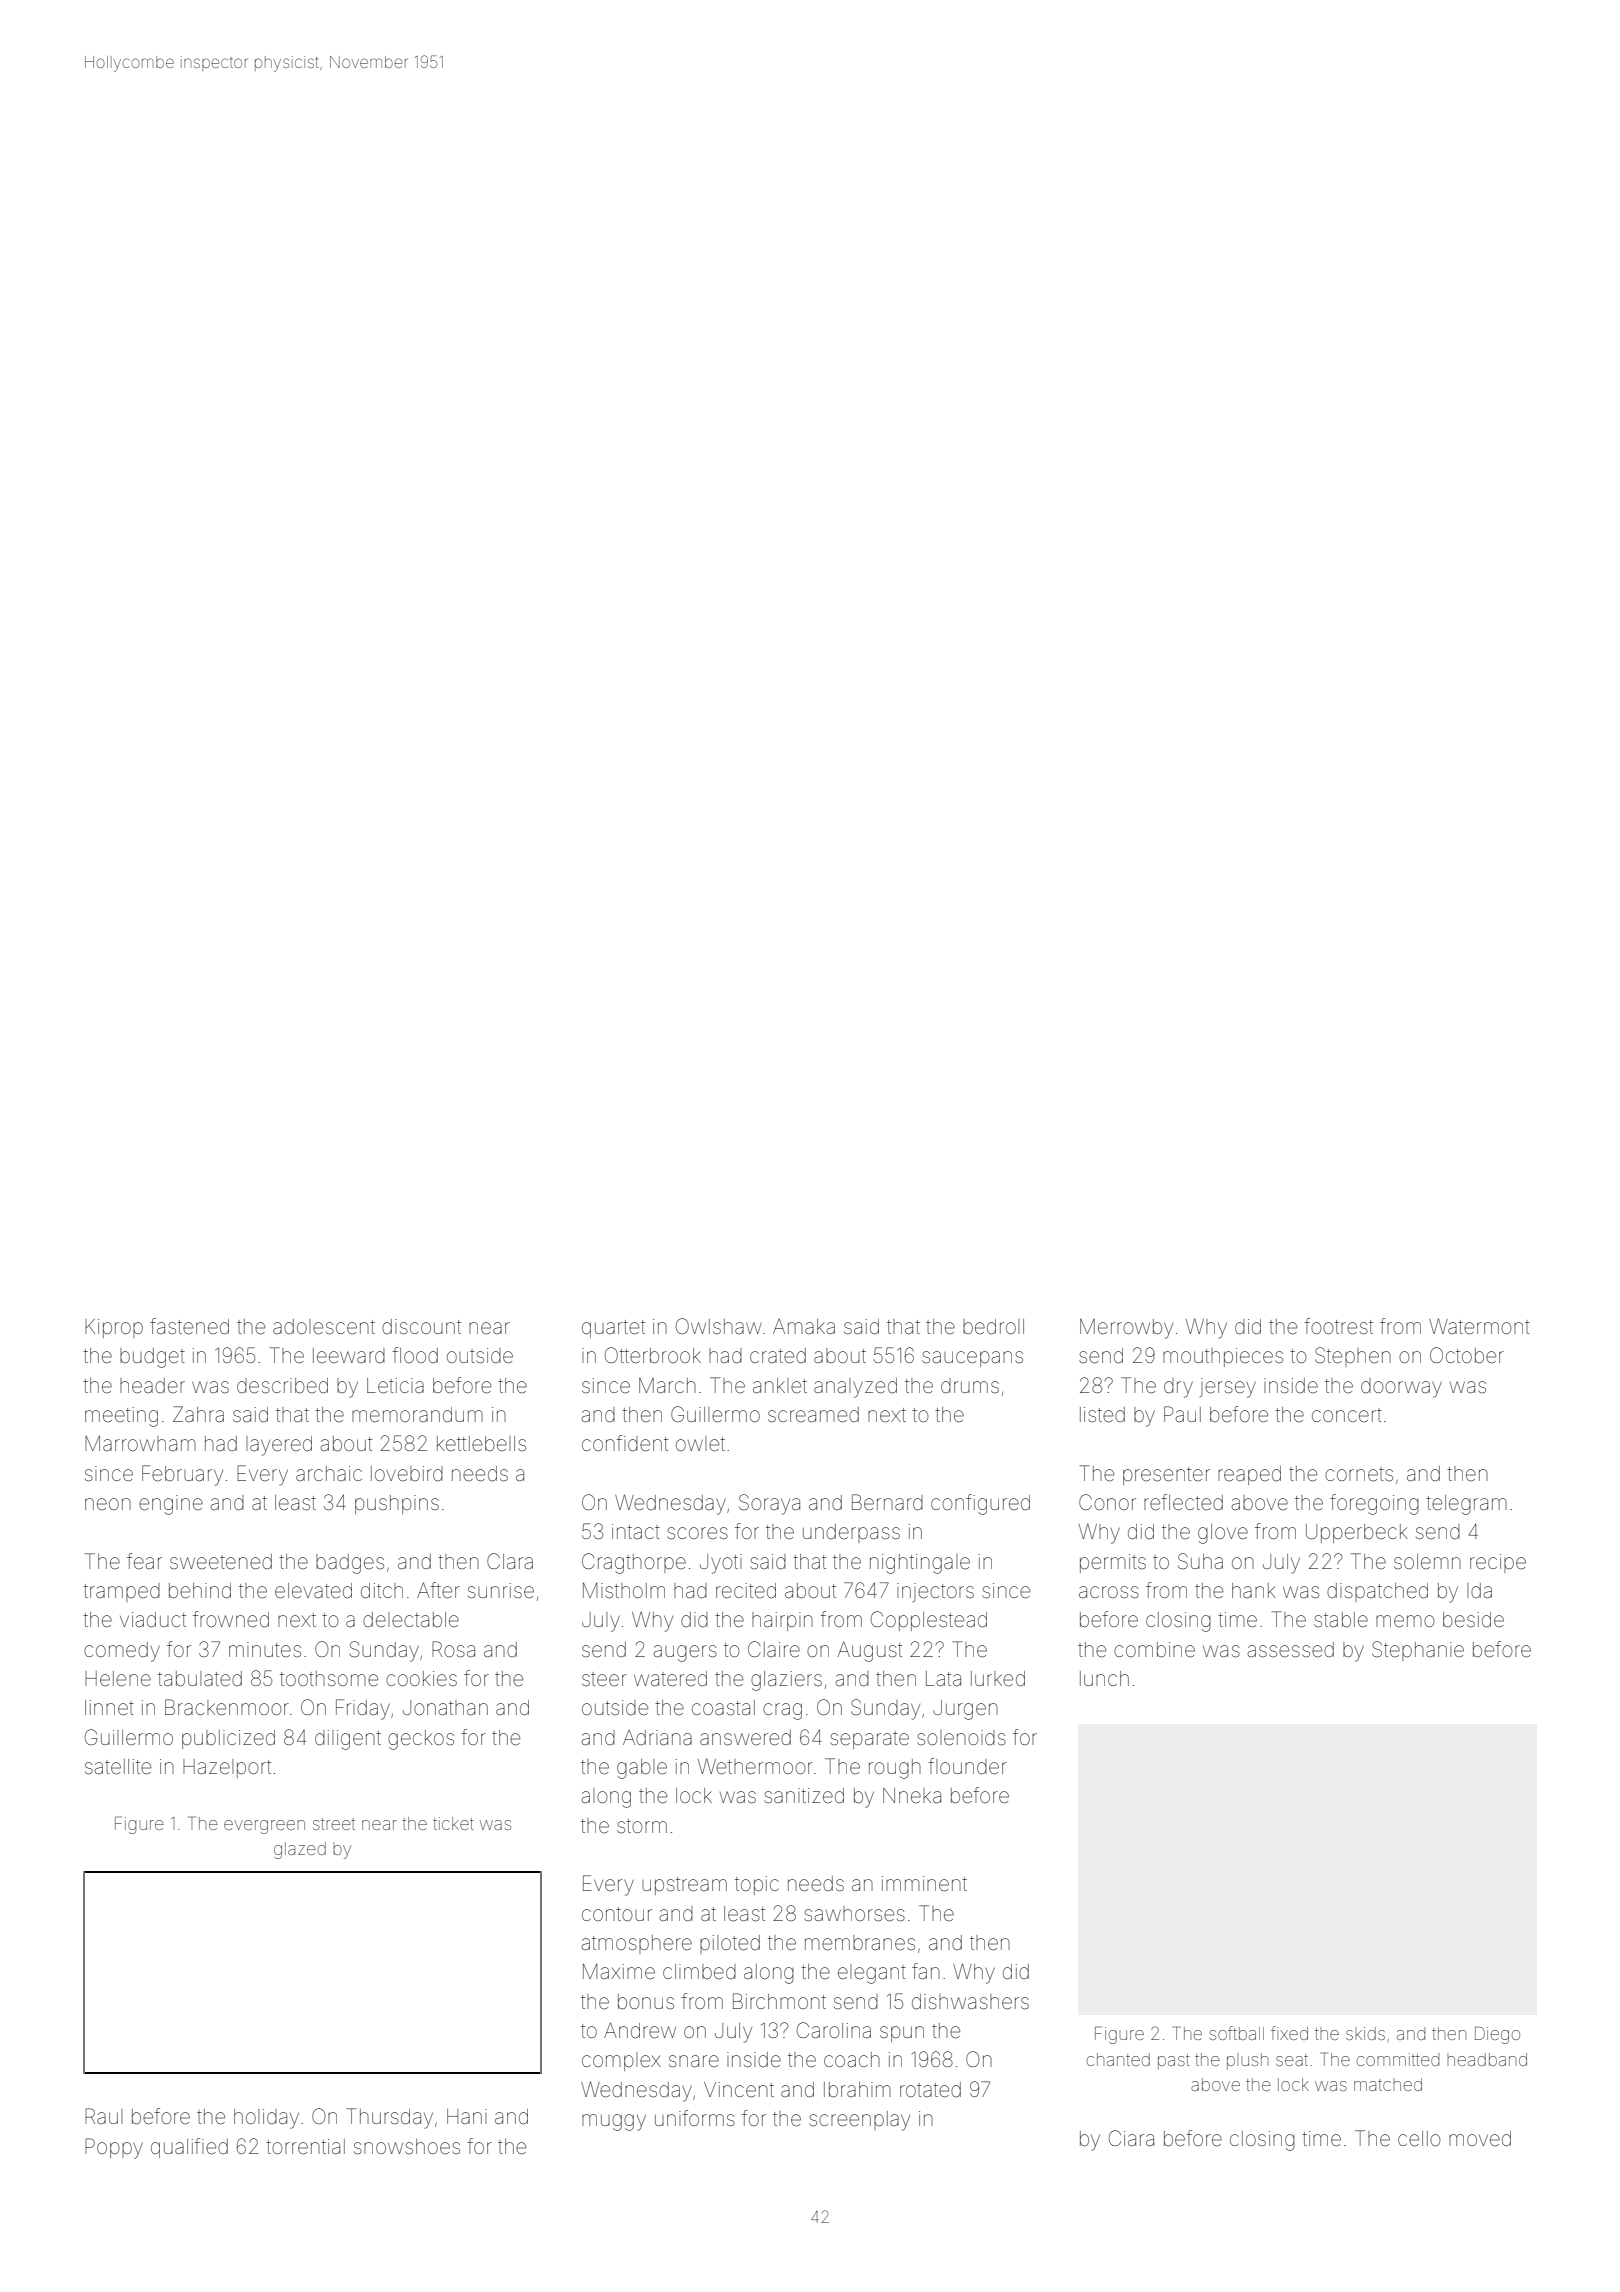 This page has width=1620, height=2292. Describe the element at coordinates (1291, 1650) in the page. I see `assessed` at that location.
